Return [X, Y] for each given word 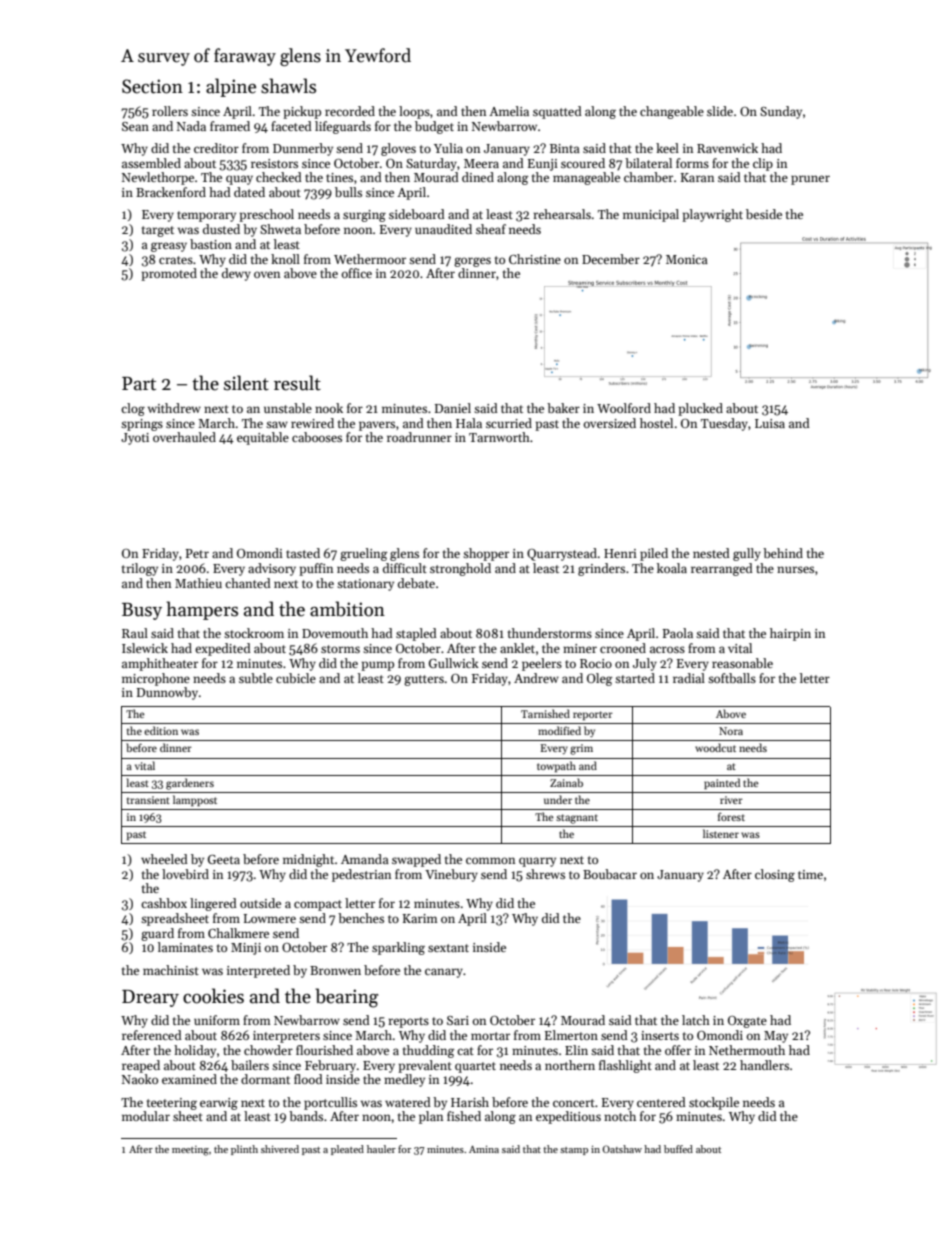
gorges [472, 262]
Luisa [770, 423]
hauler [381, 1149]
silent [246, 383]
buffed [678, 1149]
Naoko [140, 1079]
